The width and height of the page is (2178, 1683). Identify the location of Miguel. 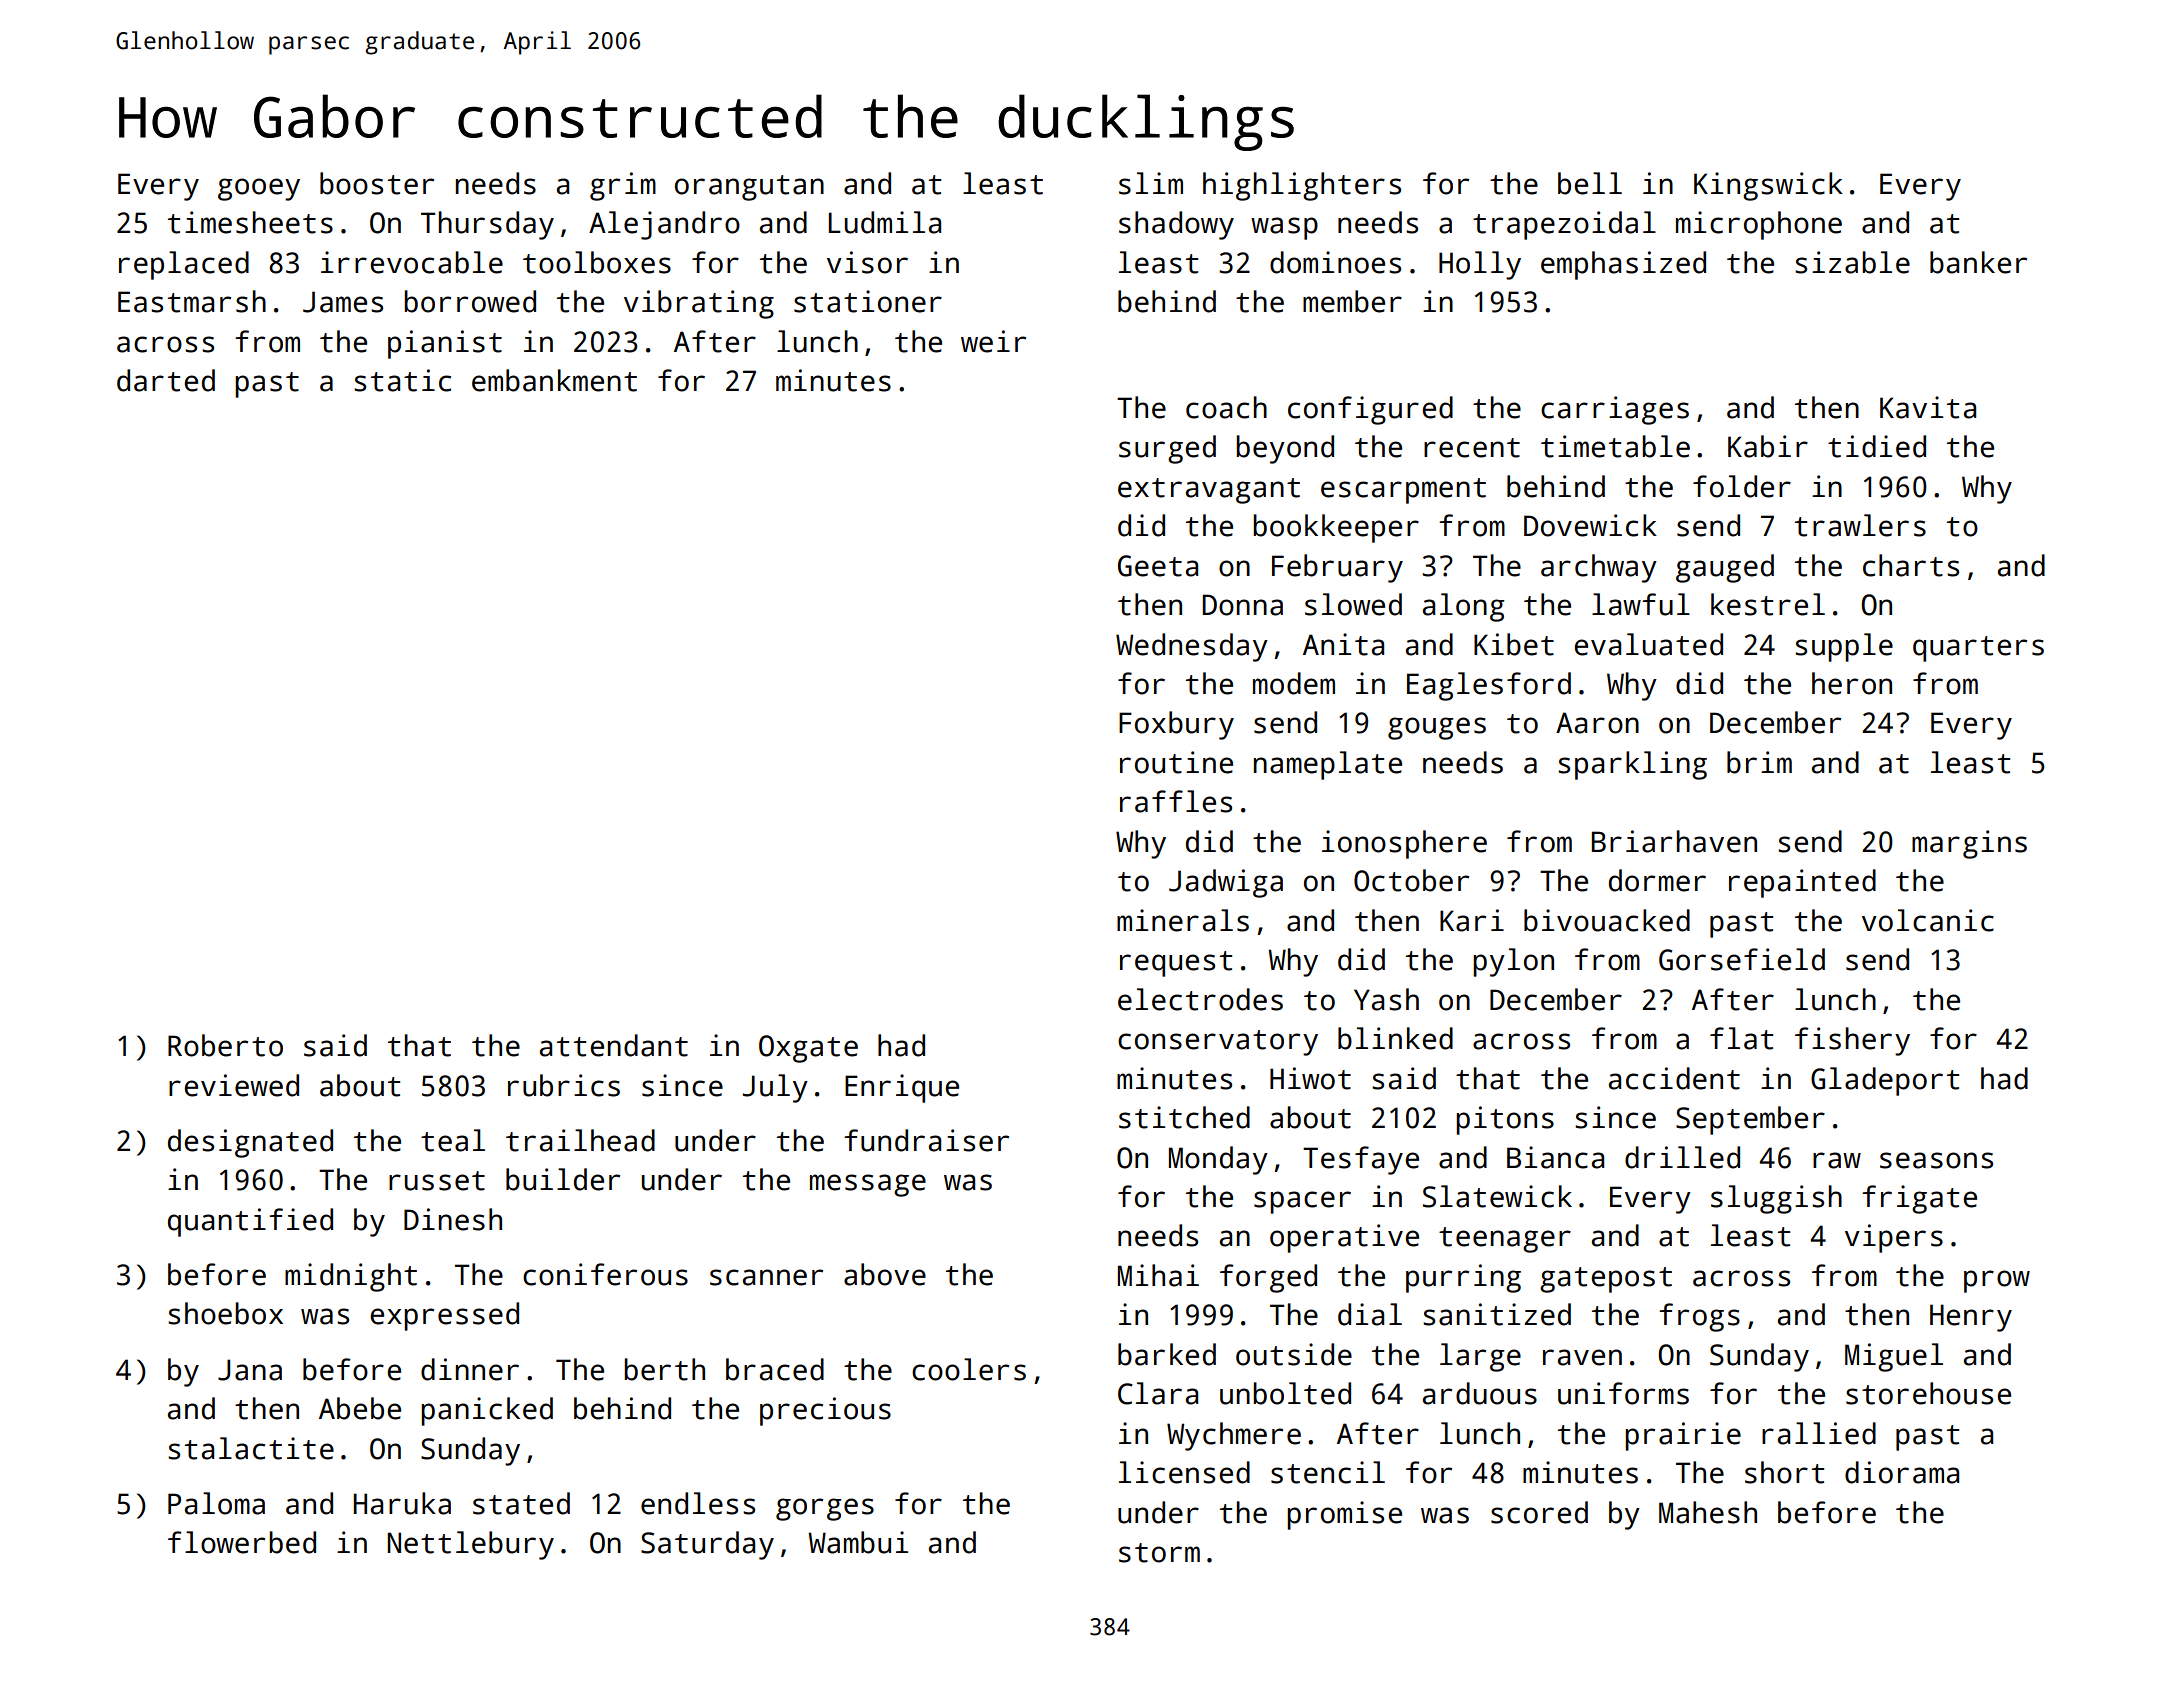
(1894, 1357).
